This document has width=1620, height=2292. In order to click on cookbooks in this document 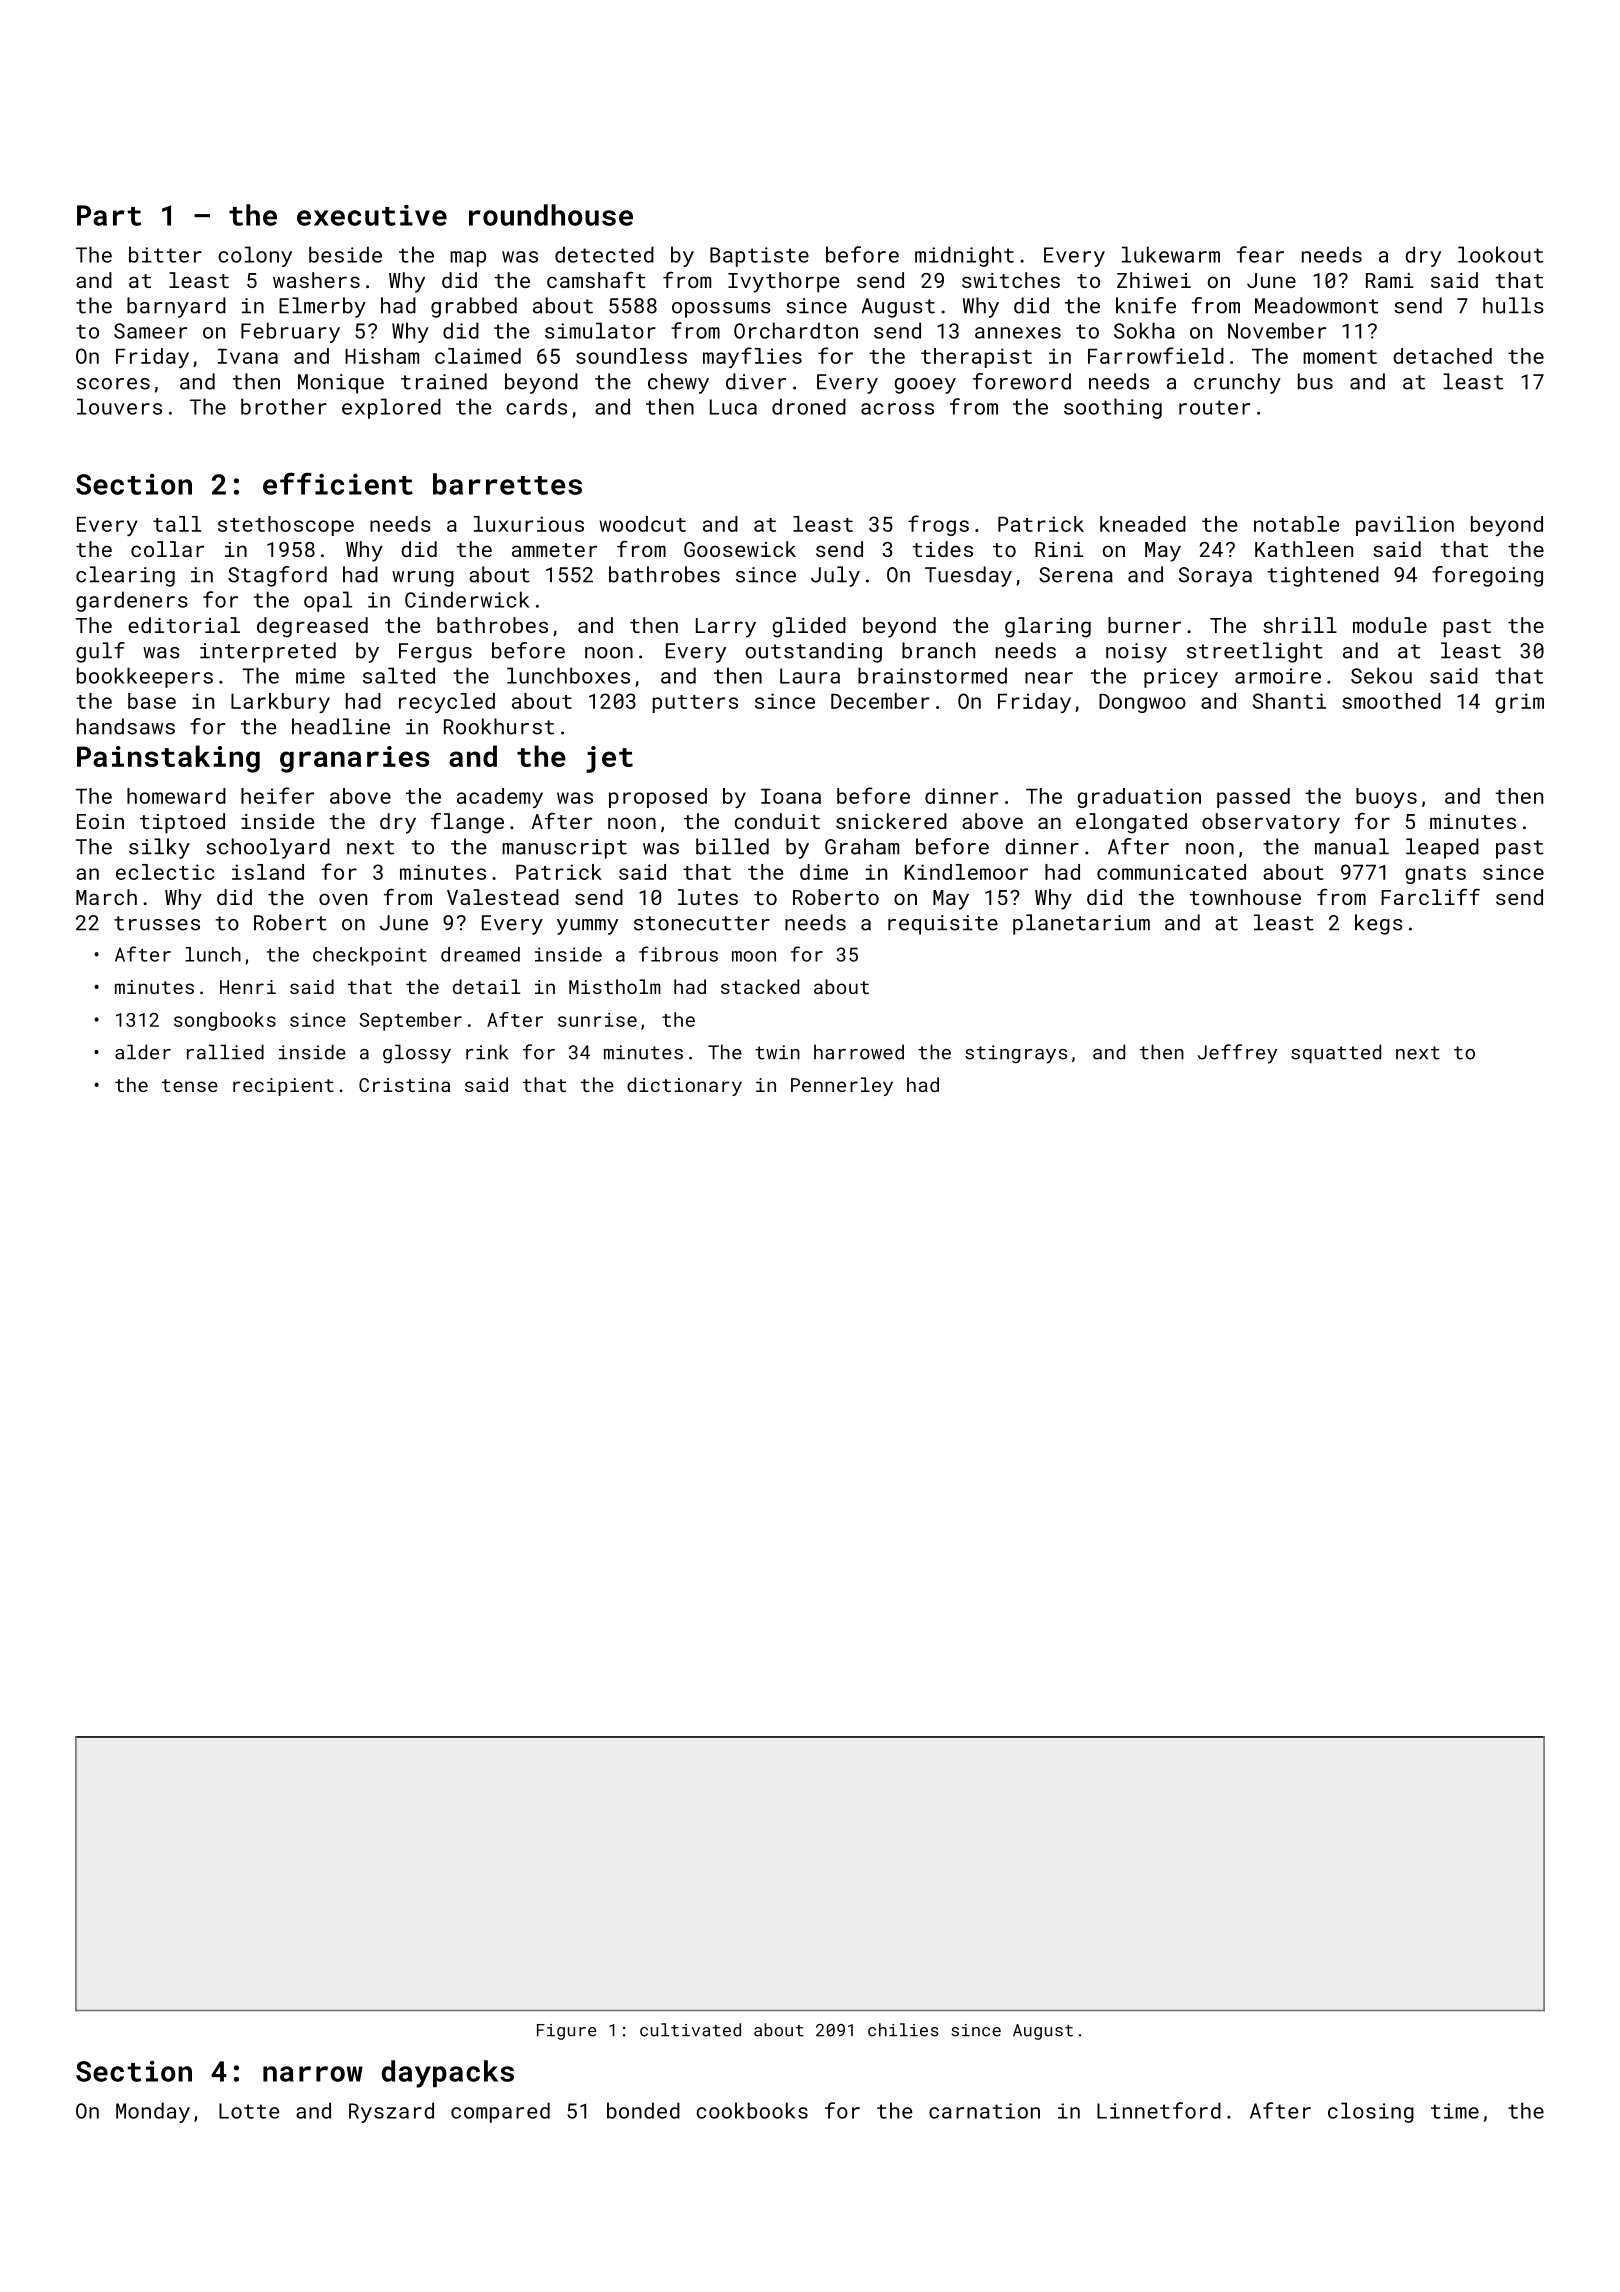, I will do `click(752, 2110)`.
